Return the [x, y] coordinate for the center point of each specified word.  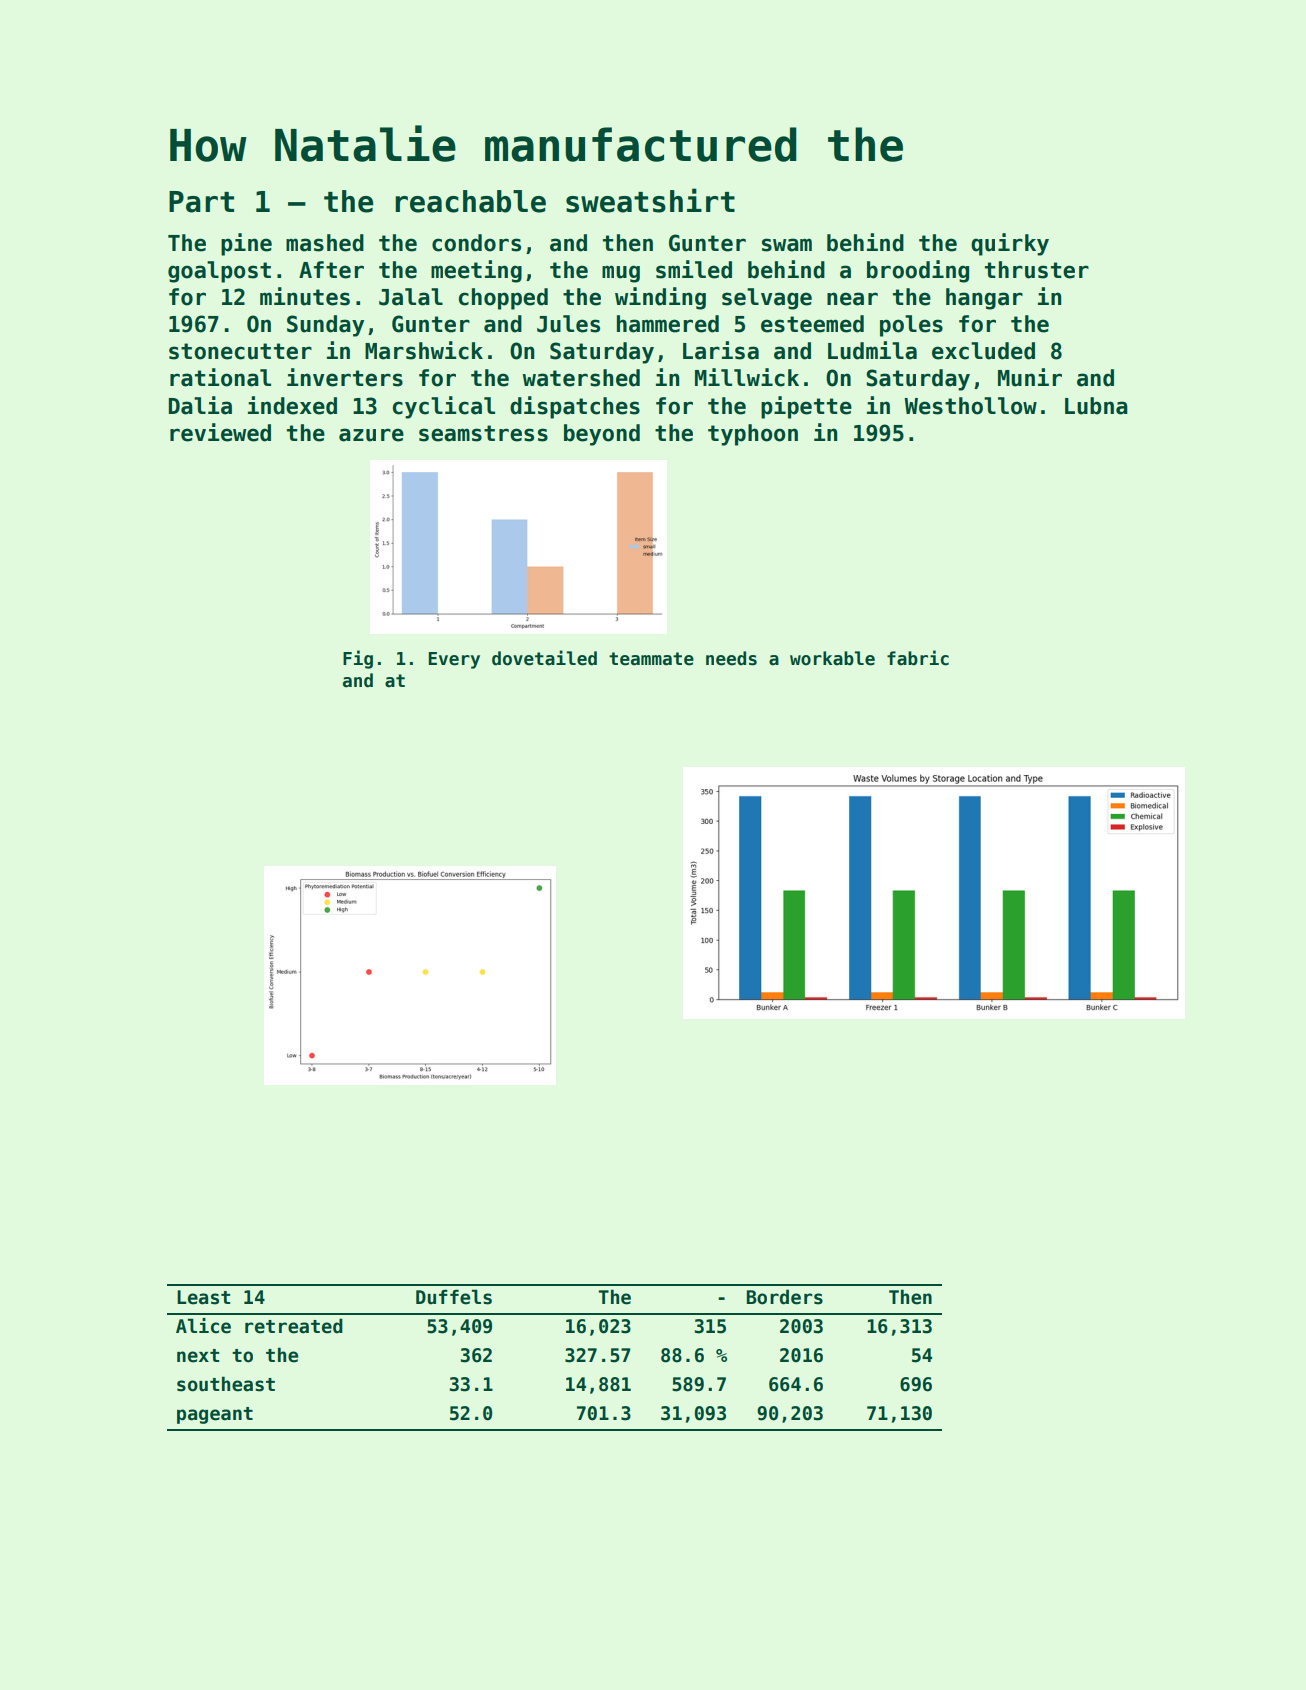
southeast [226, 1384]
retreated [294, 1326]
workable [832, 658]
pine [246, 244]
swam [787, 245]
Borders [785, 1297]
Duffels [454, 1297]
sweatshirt [650, 200]
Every [454, 660]
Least [203, 1297]
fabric [918, 658]
